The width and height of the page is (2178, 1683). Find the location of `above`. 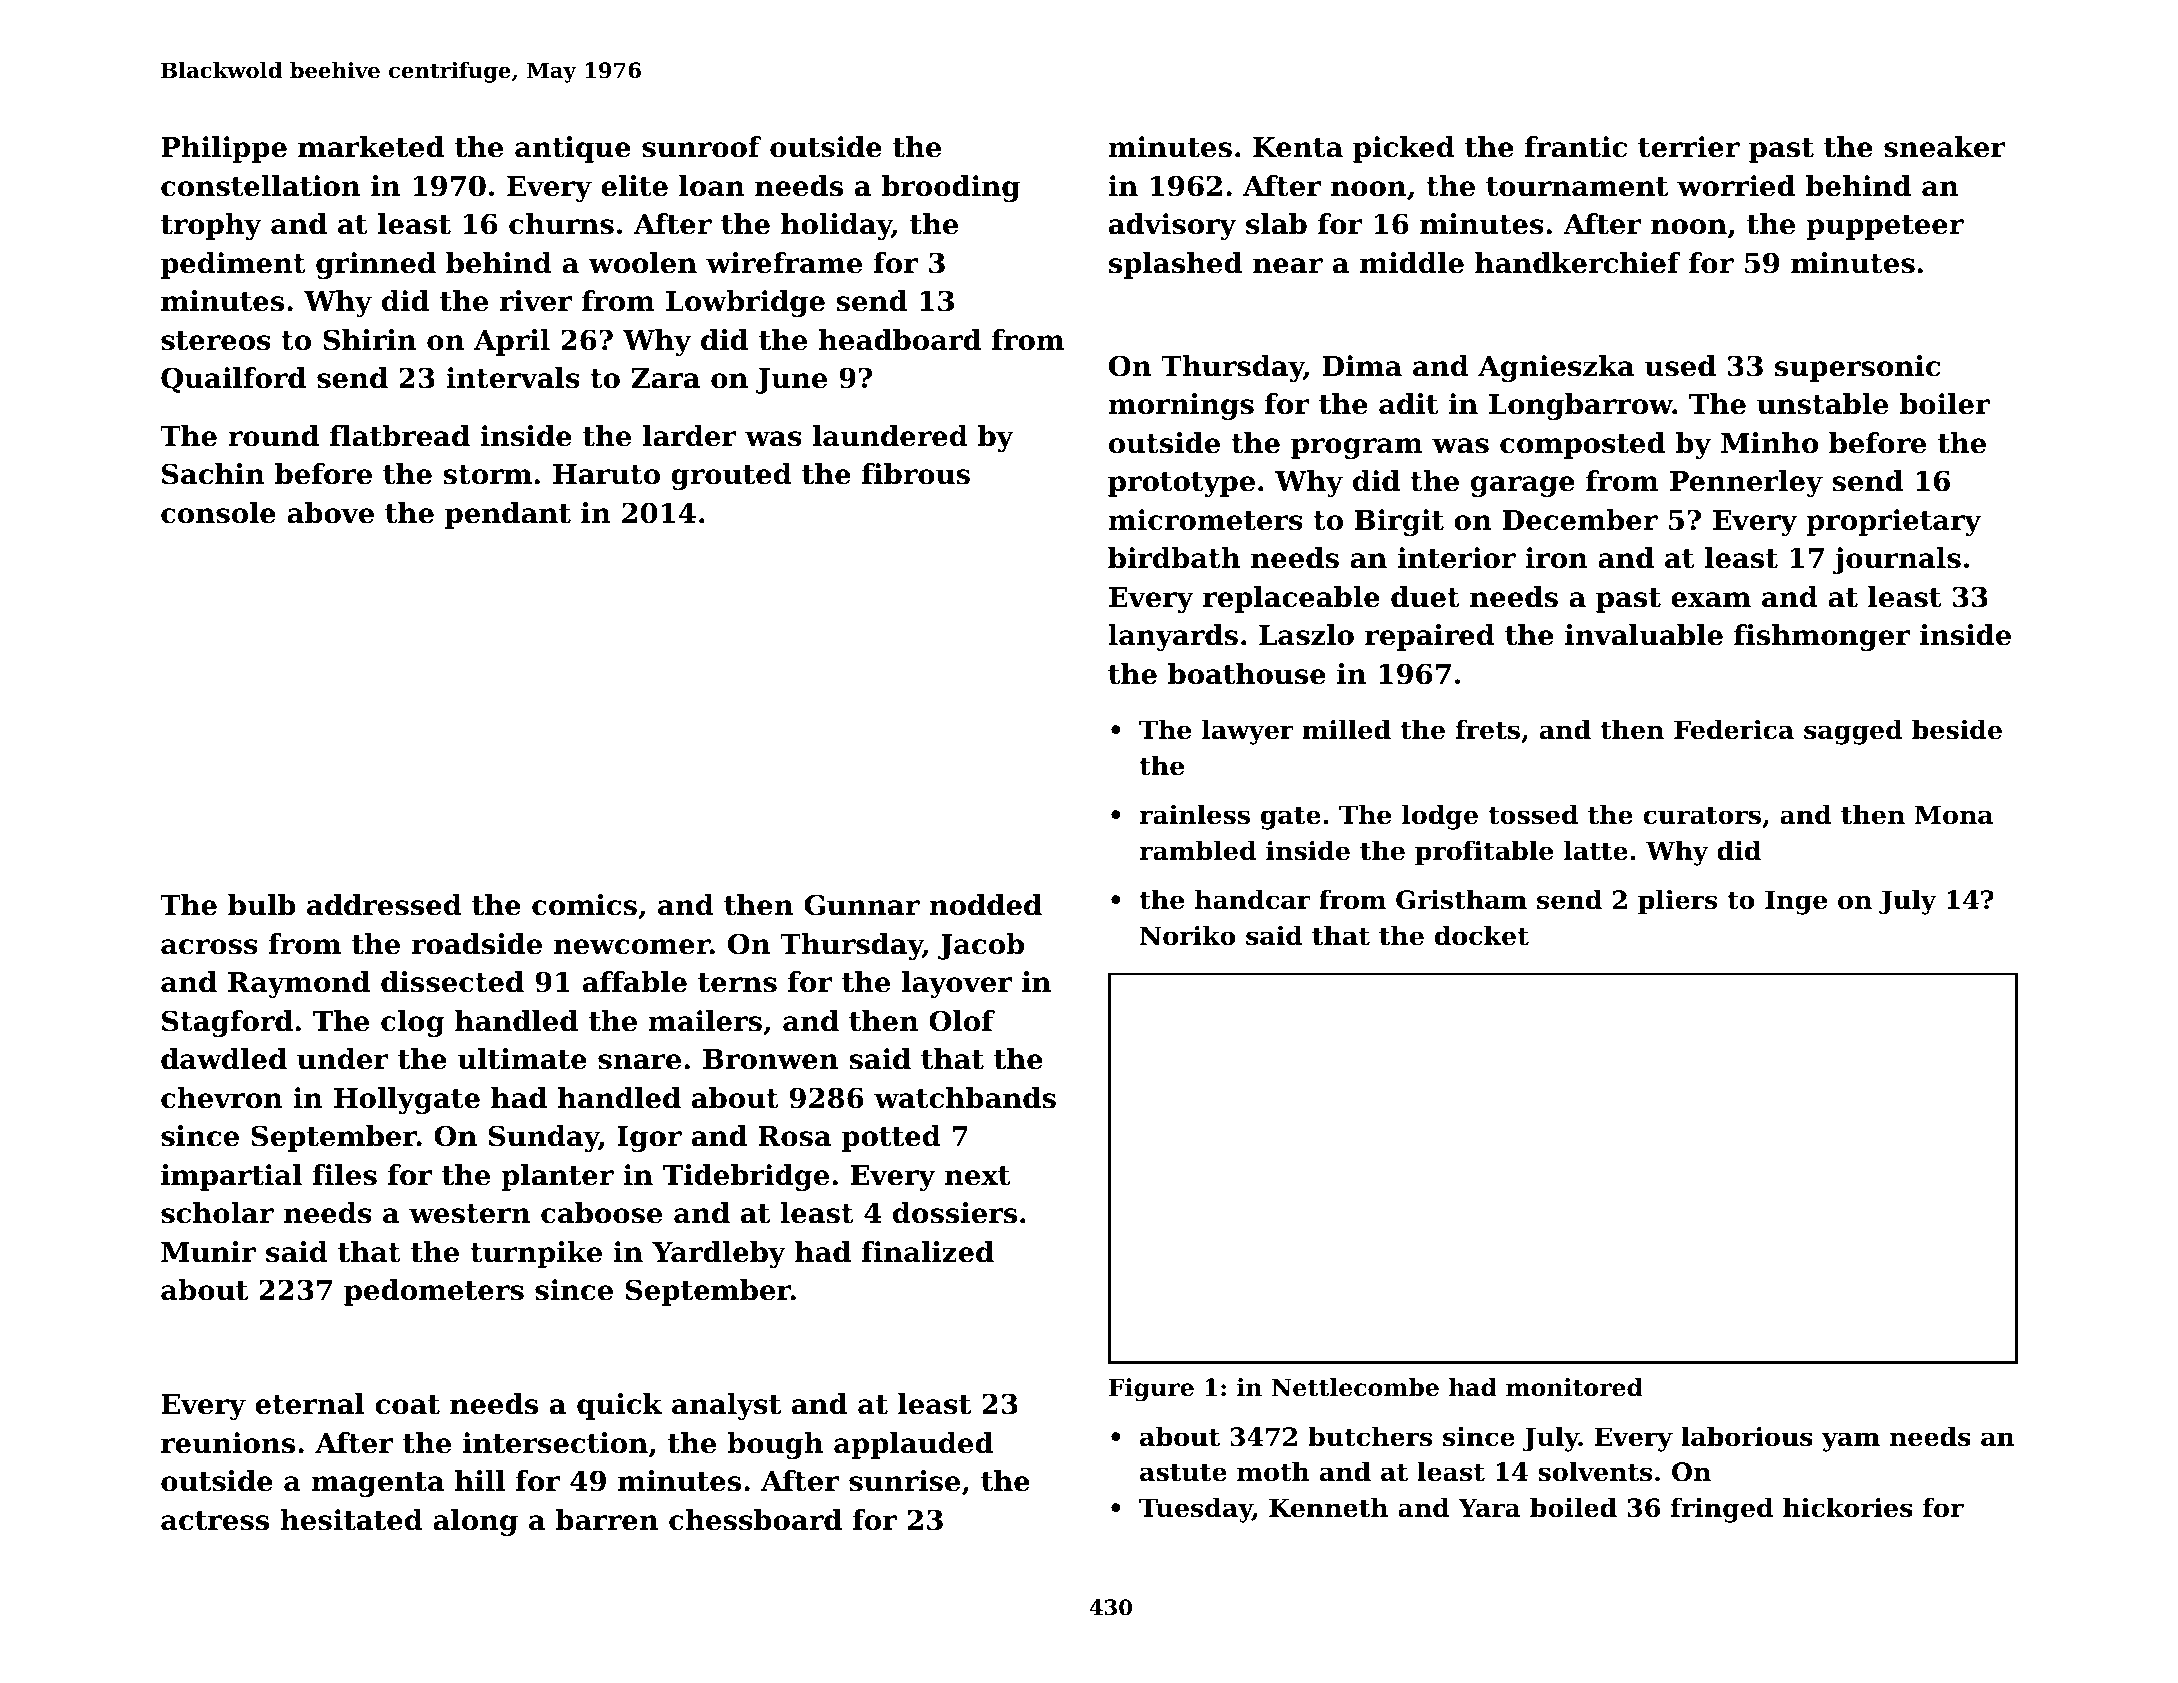

above is located at coordinates (330, 513).
